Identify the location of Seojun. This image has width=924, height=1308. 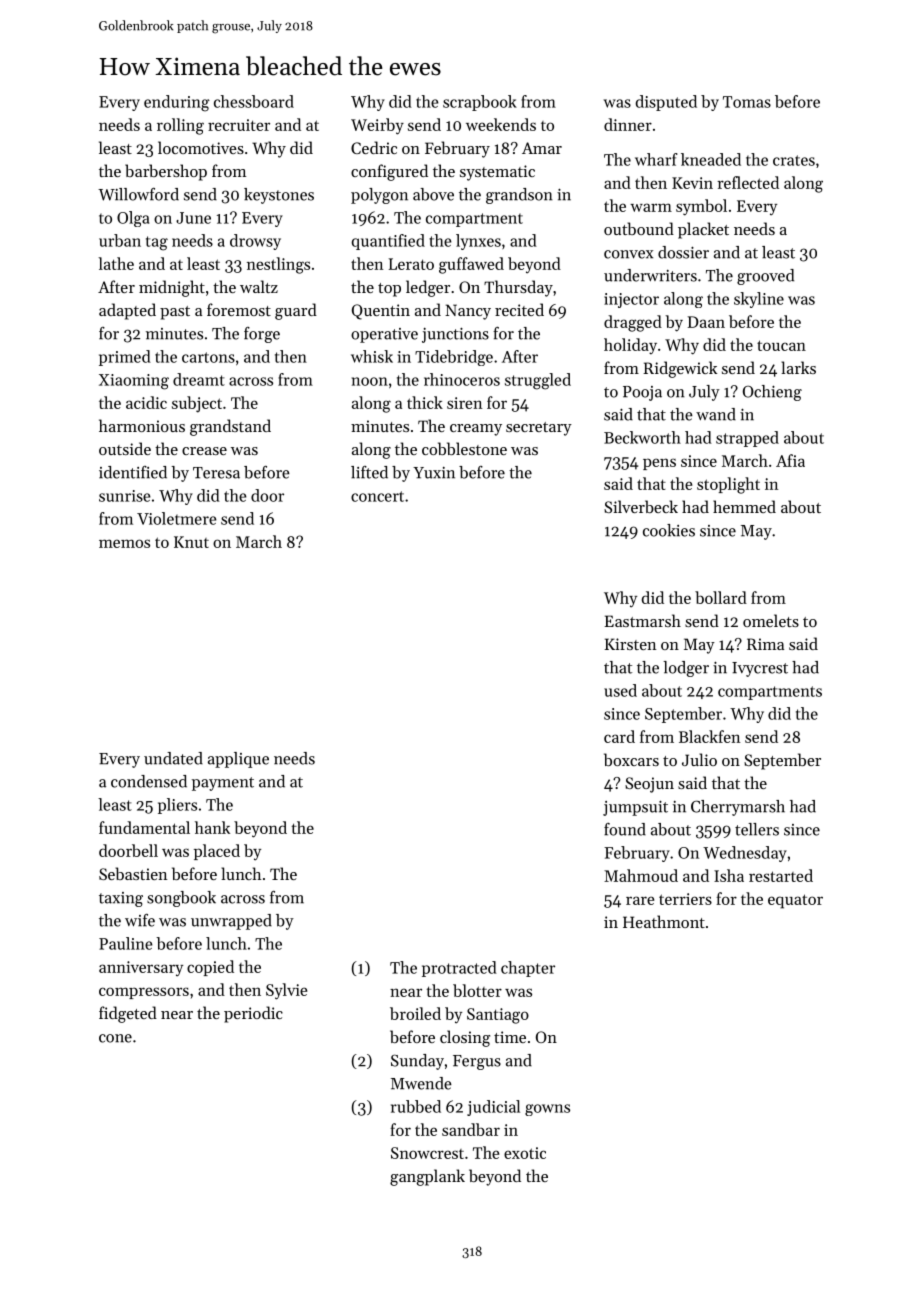
(649, 785).
